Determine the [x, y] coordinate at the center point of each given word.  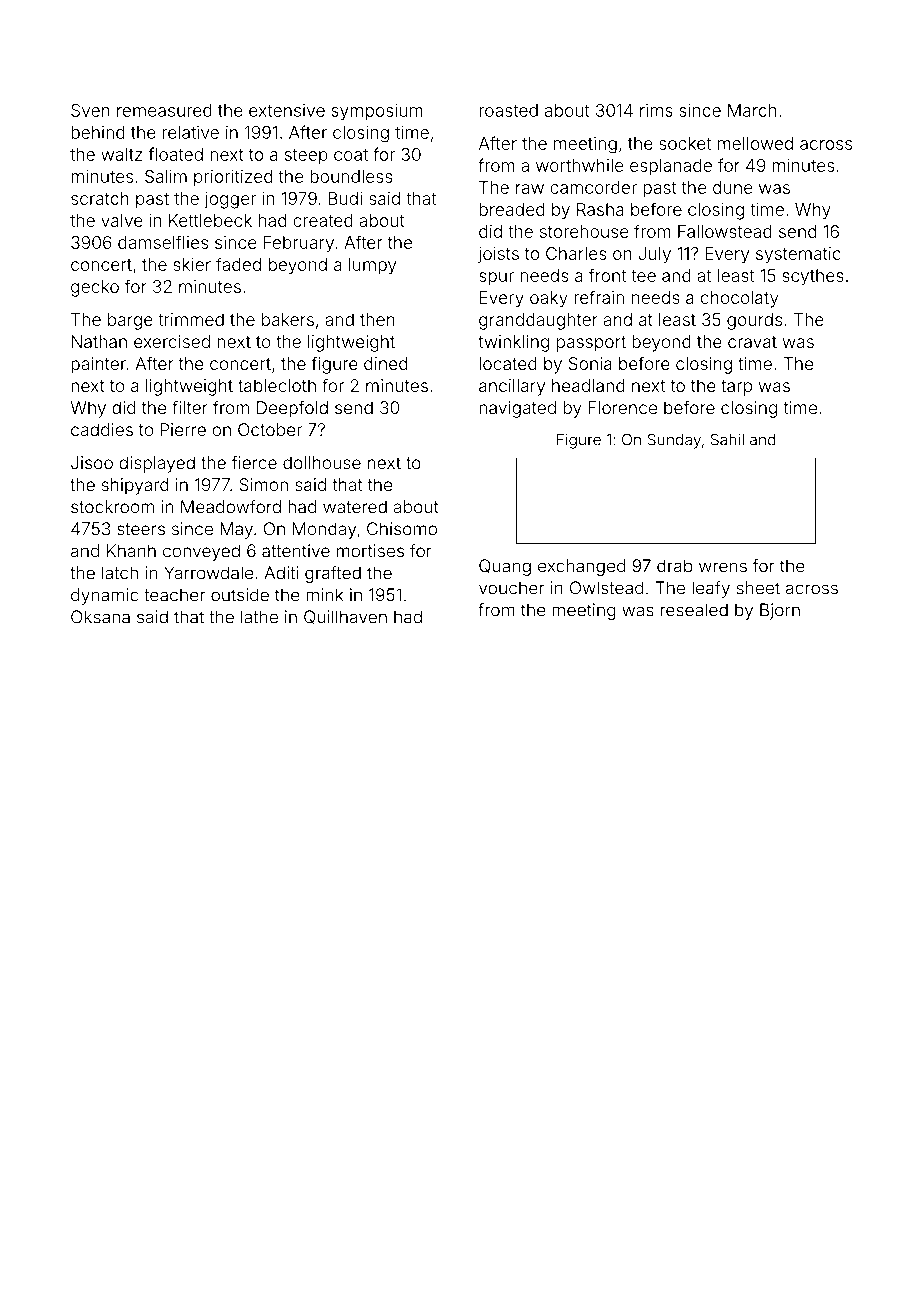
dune [733, 187]
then [377, 319]
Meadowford [231, 507]
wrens [723, 567]
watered [355, 507]
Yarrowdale [208, 573]
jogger [230, 200]
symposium [377, 112]
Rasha [600, 209]
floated [175, 154]
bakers [288, 319]
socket [685, 143]
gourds [754, 321]
